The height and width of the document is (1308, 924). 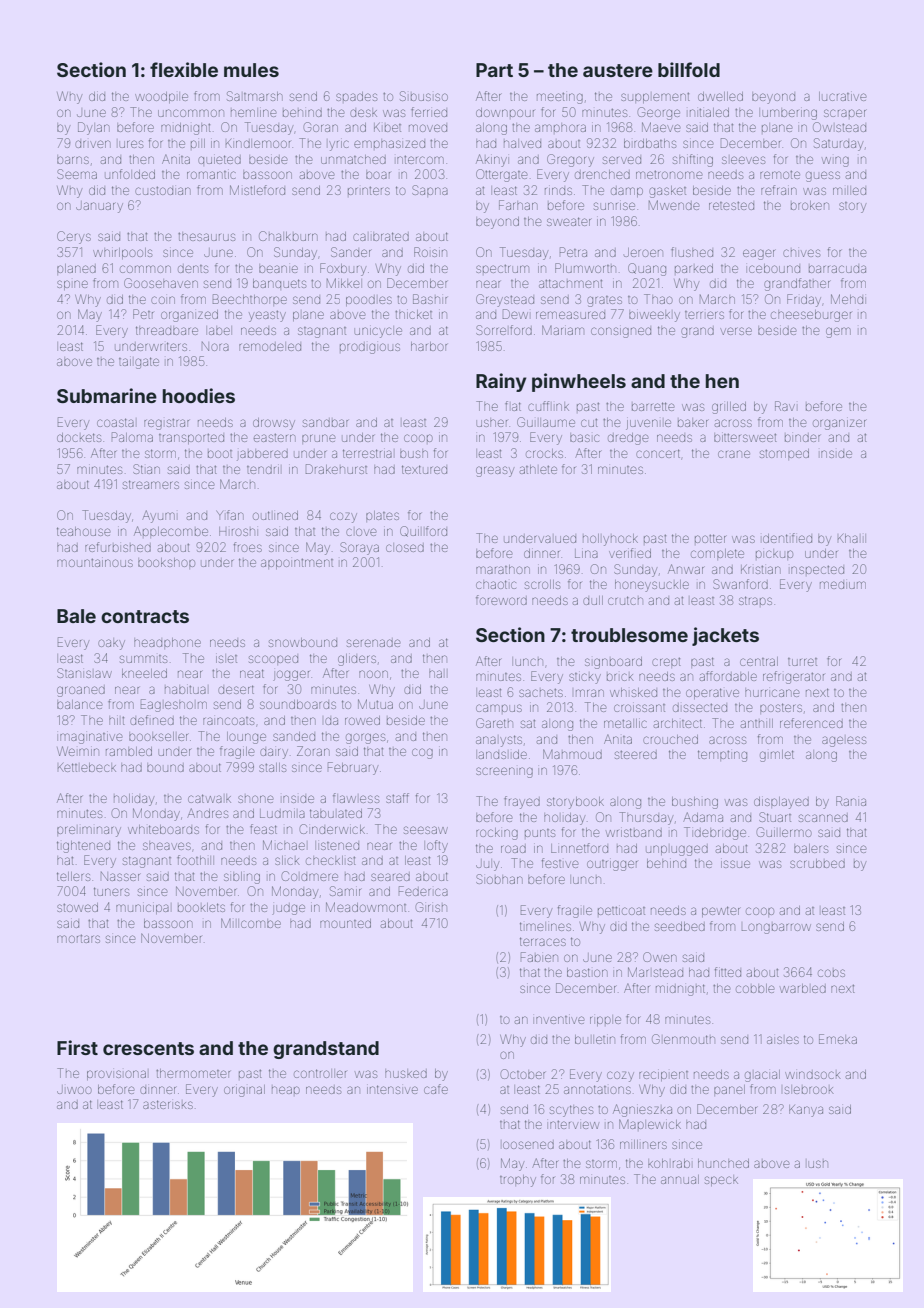 I want to click on Emeka, so click(x=838, y=1039).
